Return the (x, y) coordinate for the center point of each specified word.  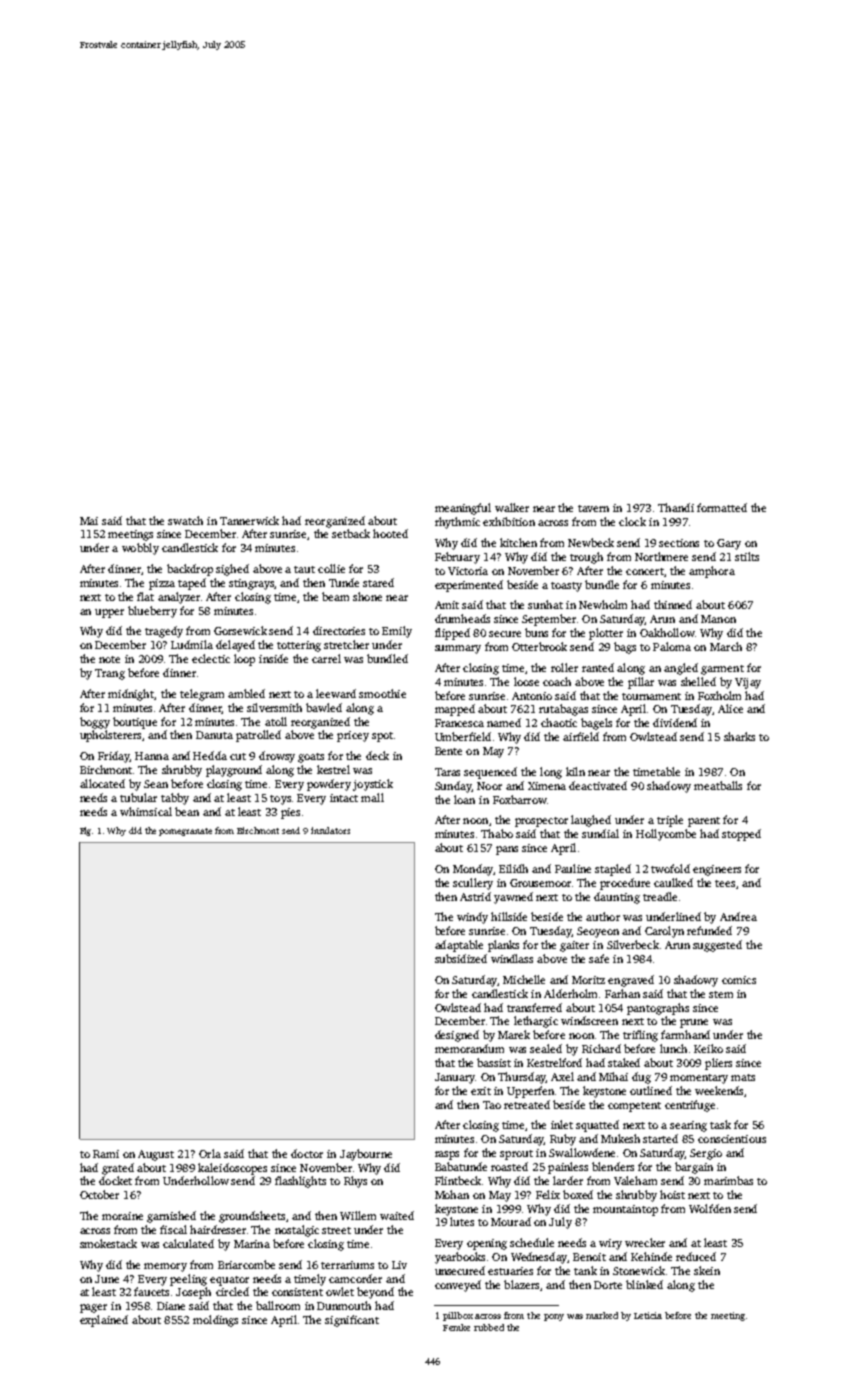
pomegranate (185, 832)
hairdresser (218, 1229)
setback (351, 533)
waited (397, 1215)
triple (670, 821)
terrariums (347, 1265)
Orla (210, 1153)
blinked (644, 1284)
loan (464, 799)
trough (586, 558)
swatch (185, 520)
